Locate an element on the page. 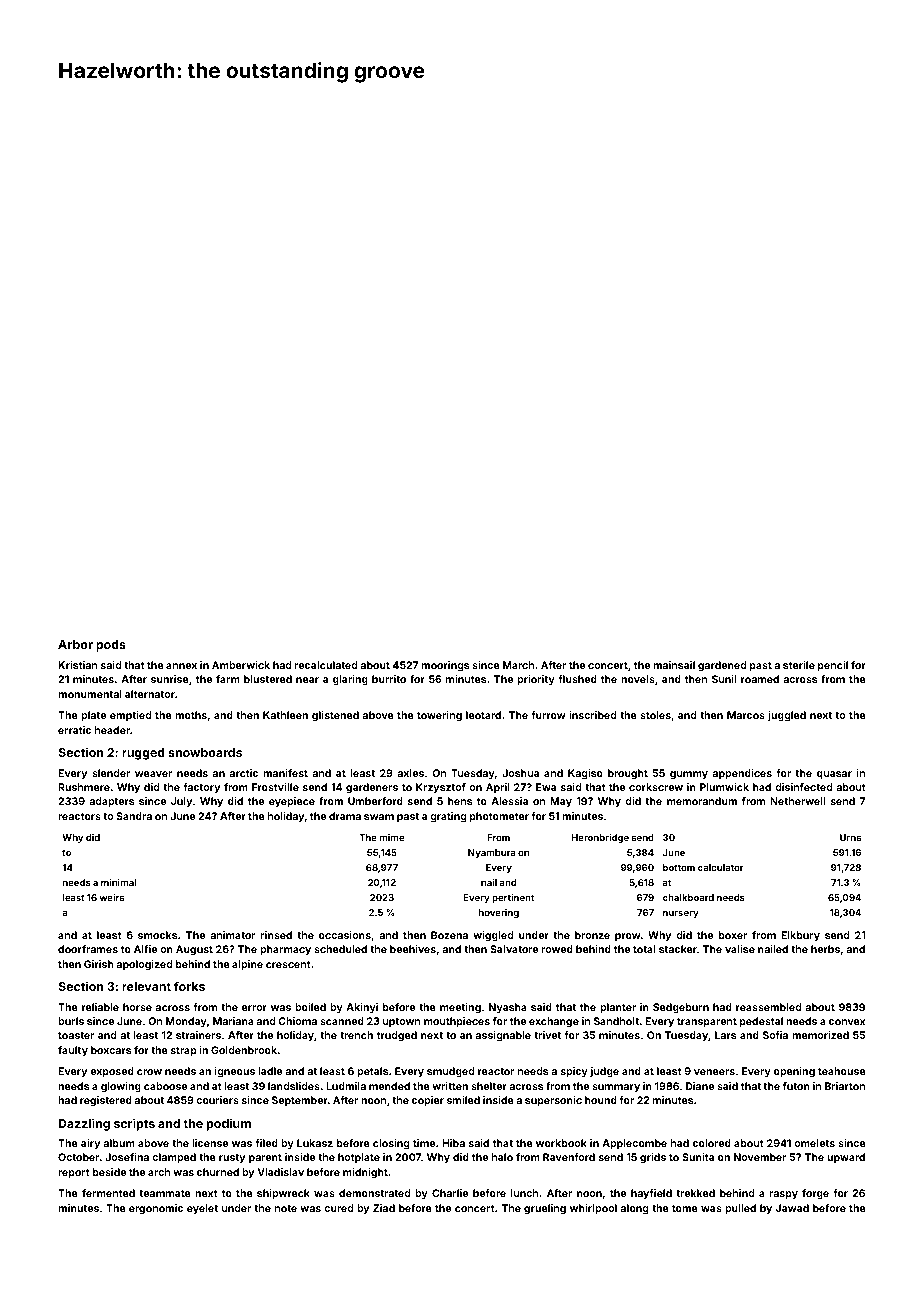 Image resolution: width=924 pixels, height=1308 pixels. pencil is located at coordinates (833, 666).
